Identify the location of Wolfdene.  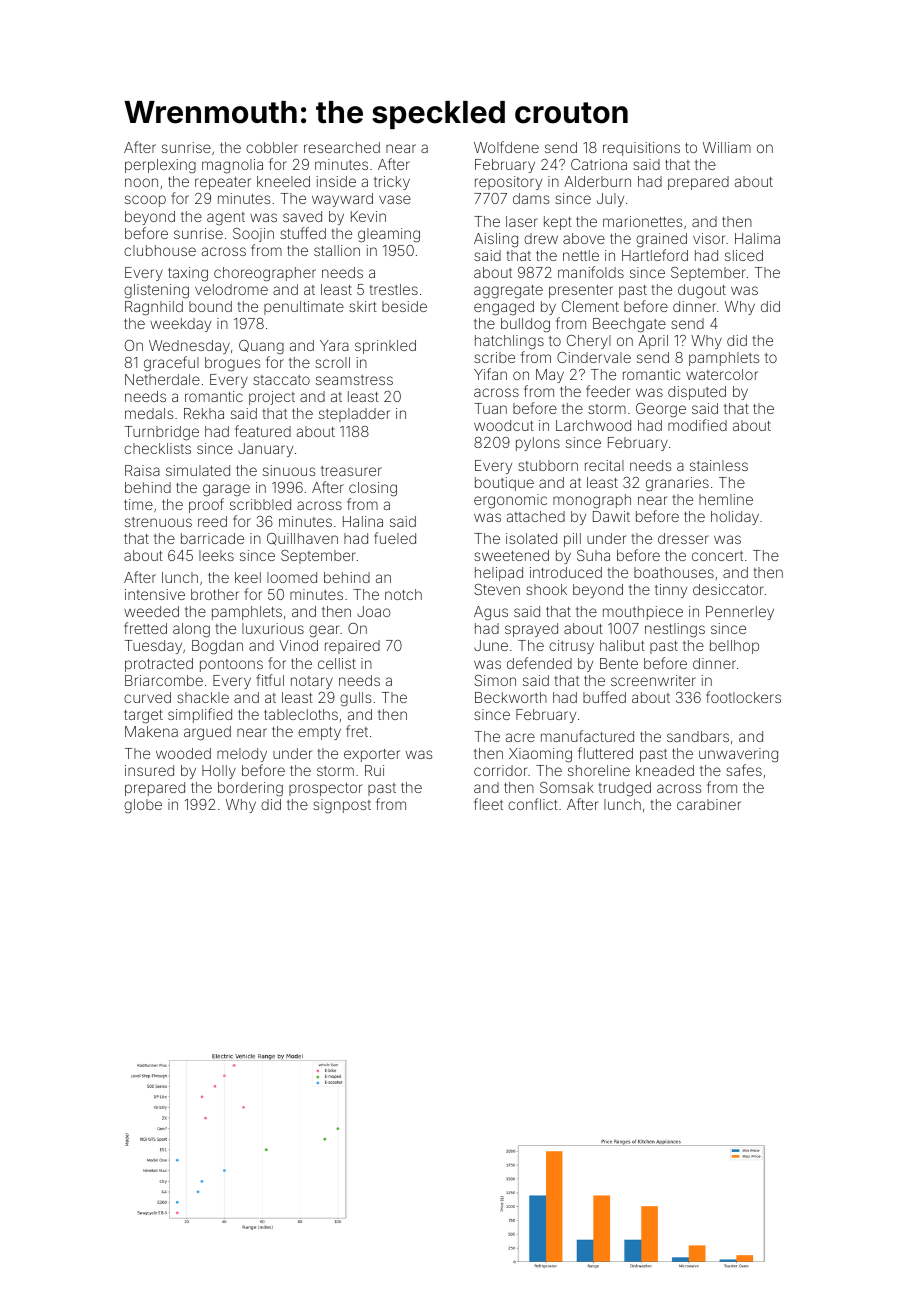
(506, 147).
